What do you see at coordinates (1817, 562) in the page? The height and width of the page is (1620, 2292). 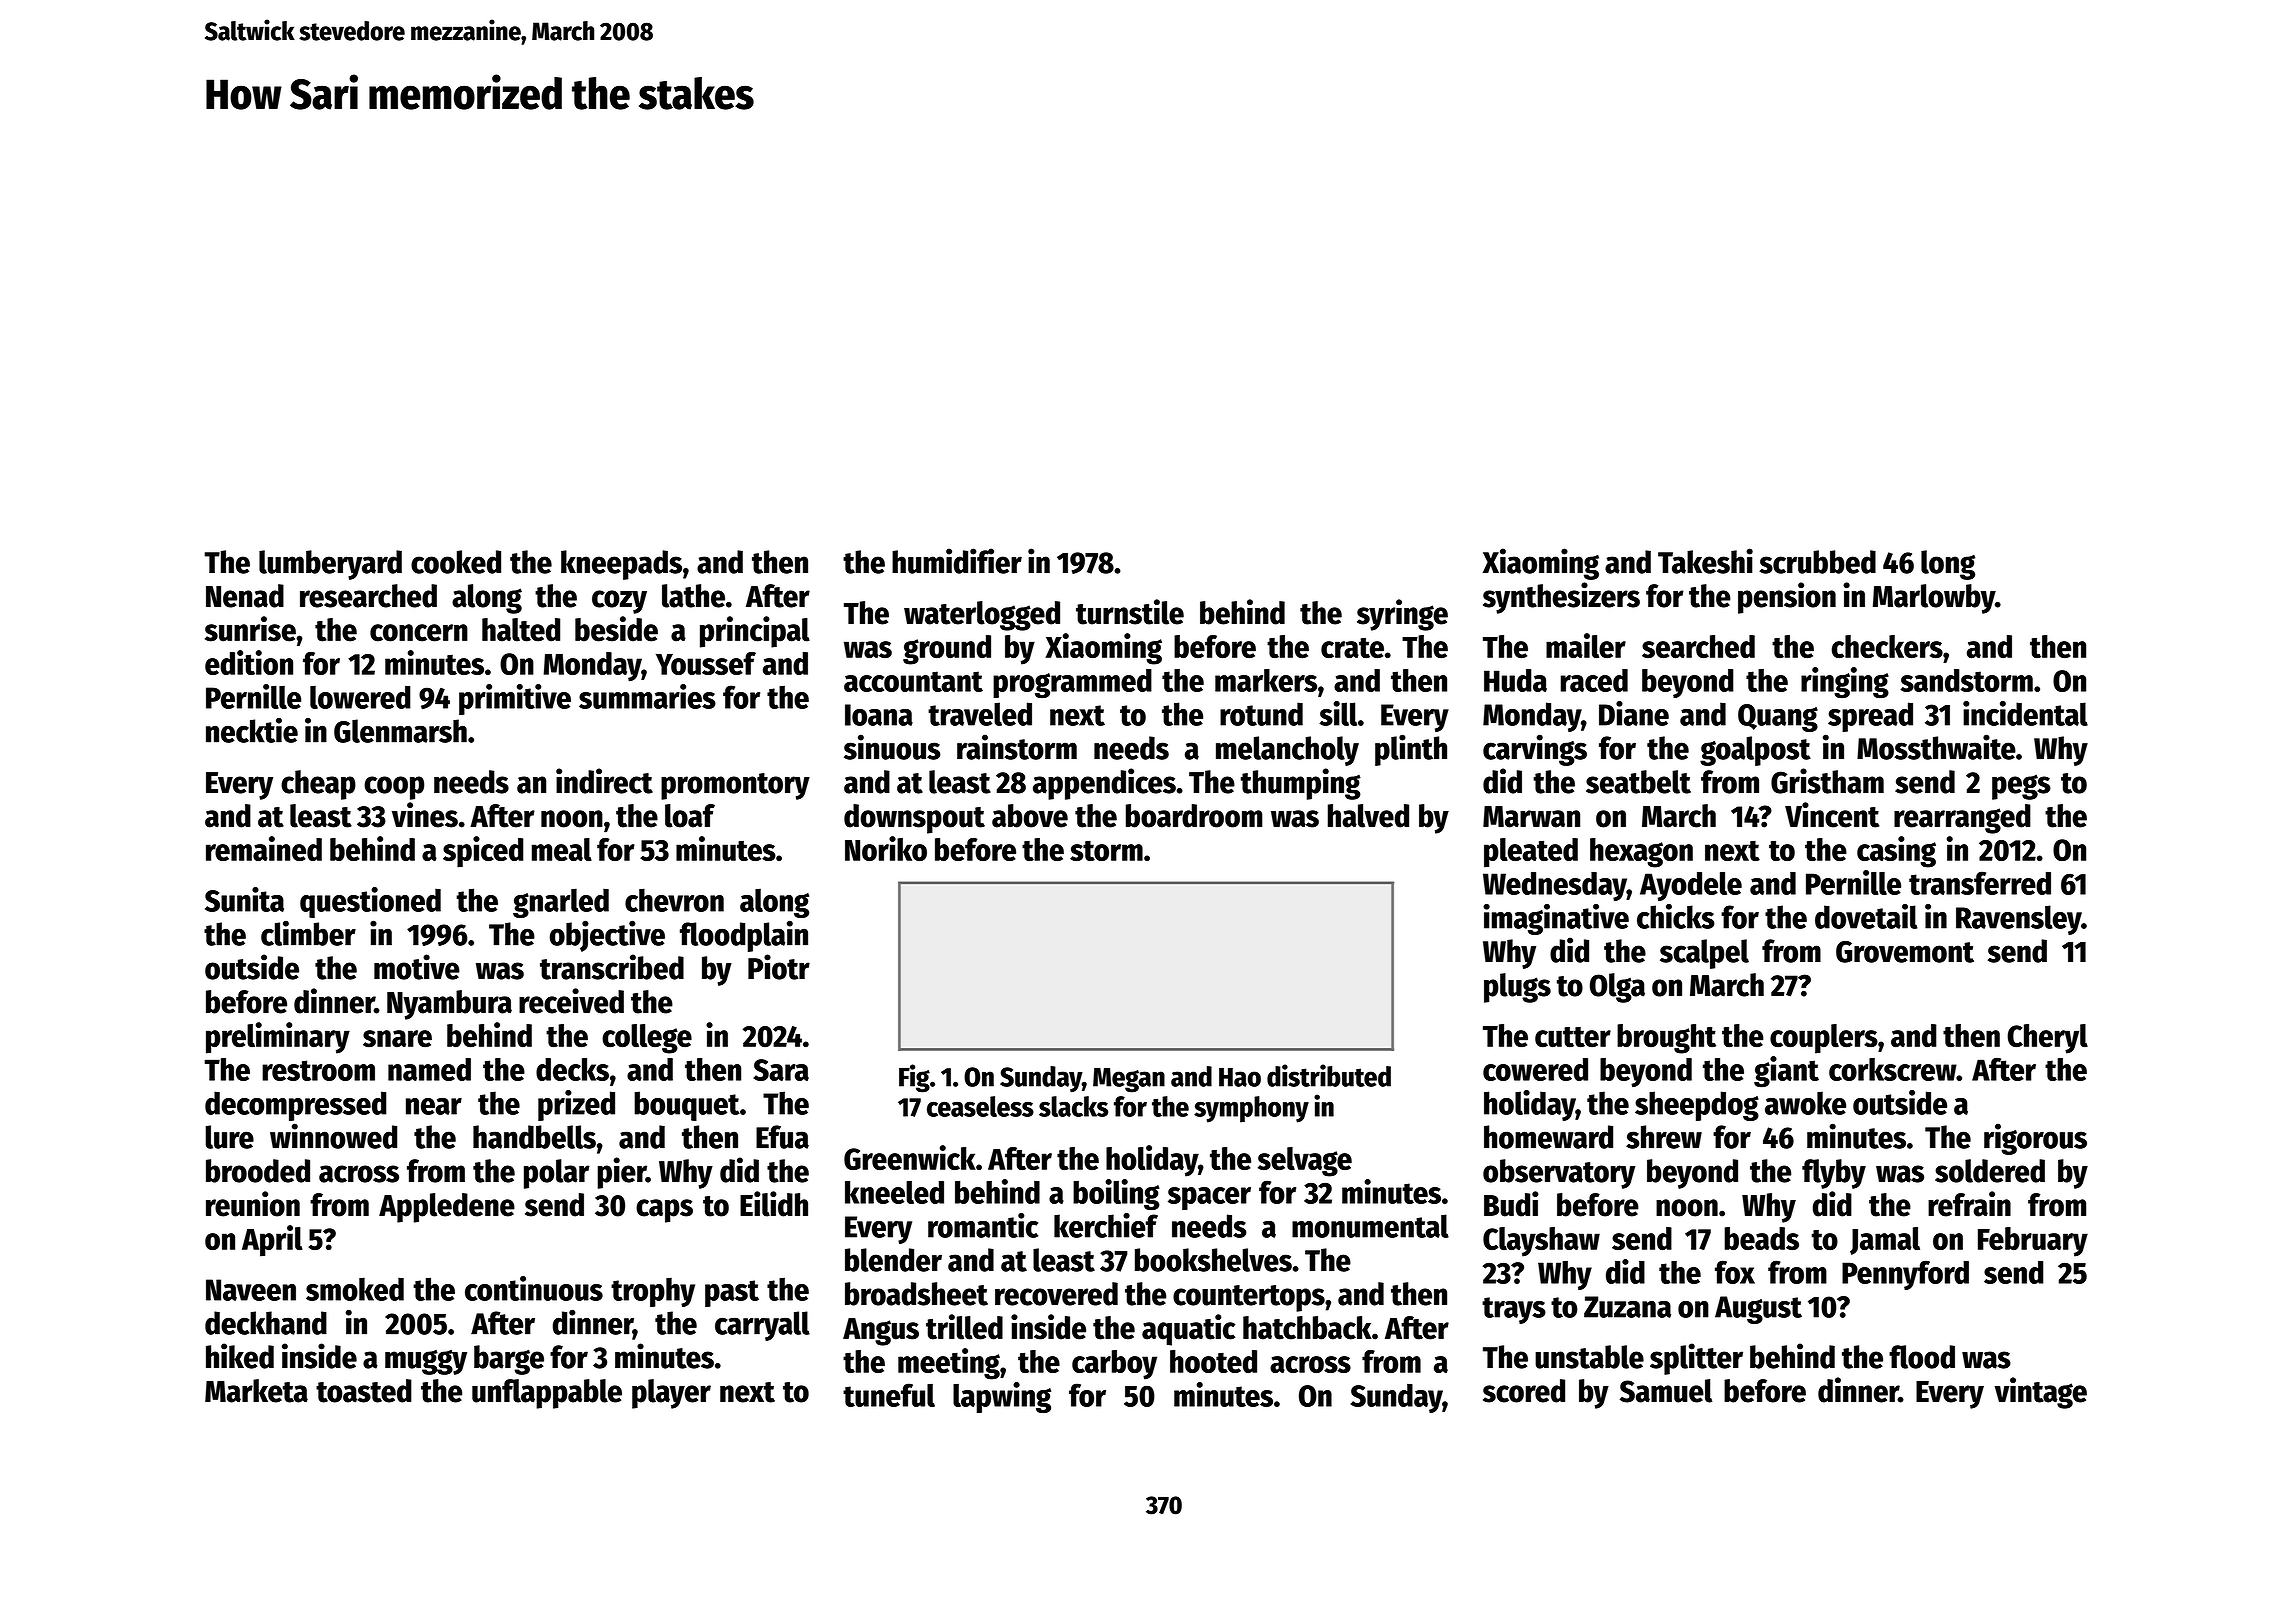 I see `scrubbed` at bounding box center [1817, 562].
